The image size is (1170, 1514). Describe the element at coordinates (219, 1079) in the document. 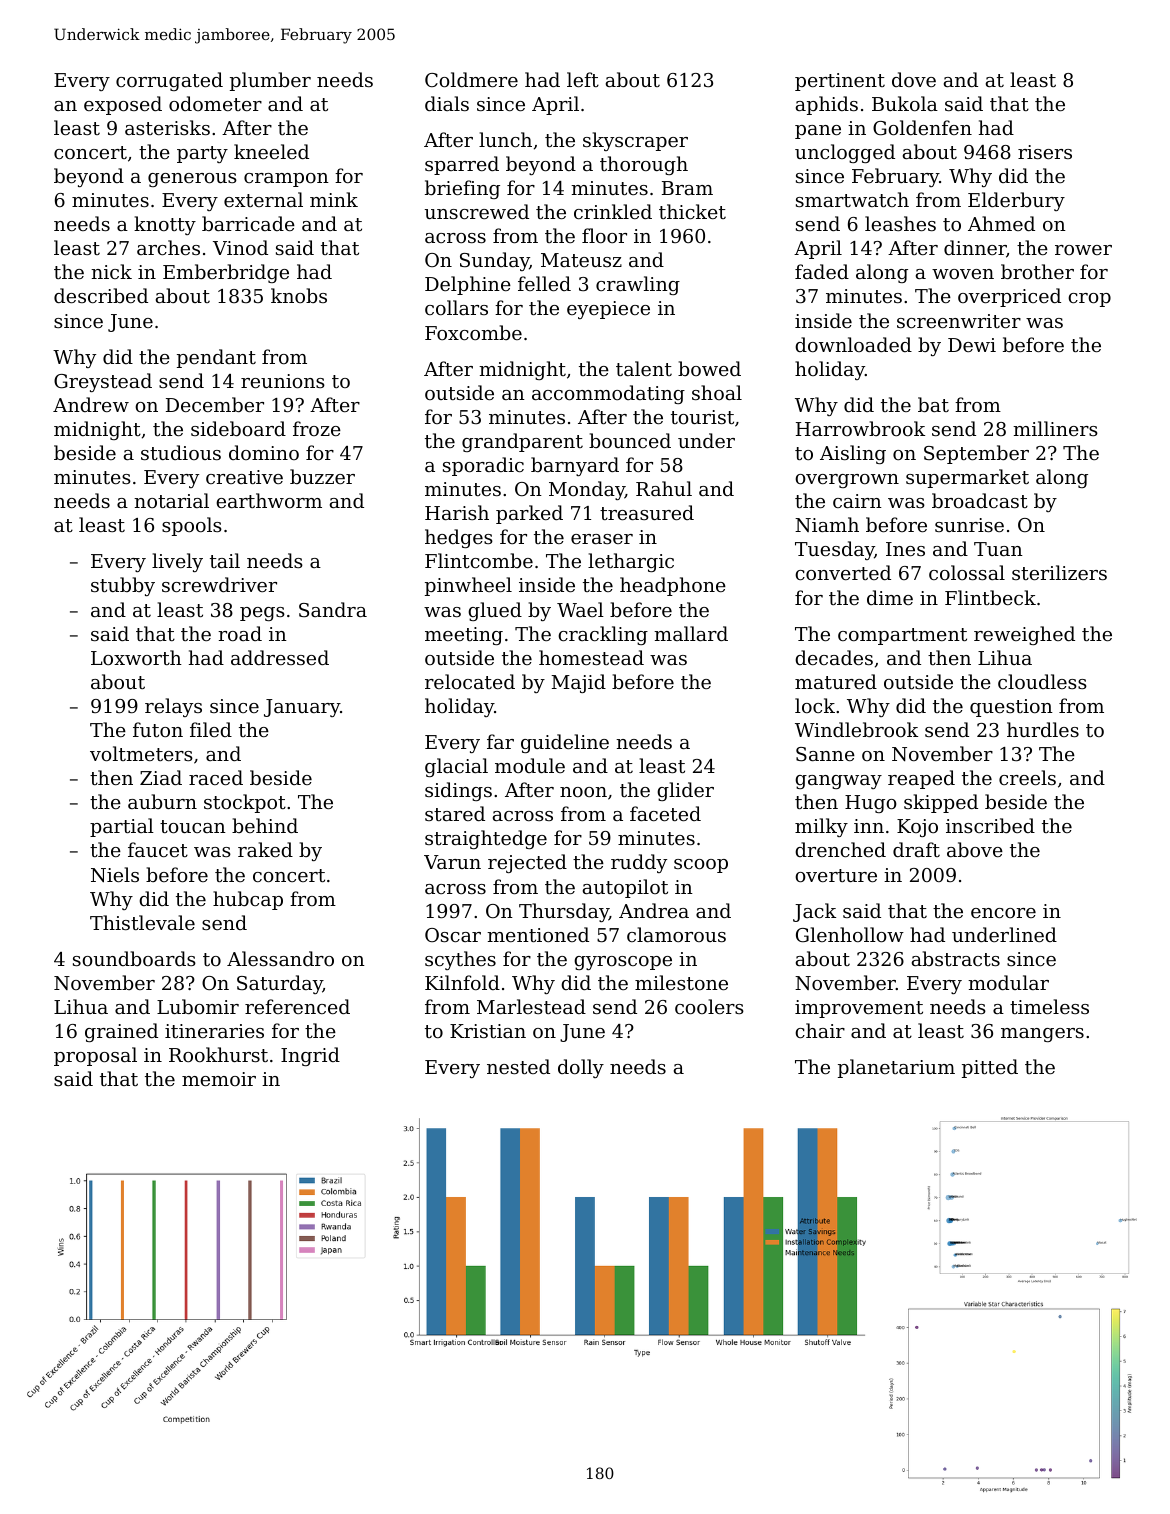

I see `memoir` at that location.
